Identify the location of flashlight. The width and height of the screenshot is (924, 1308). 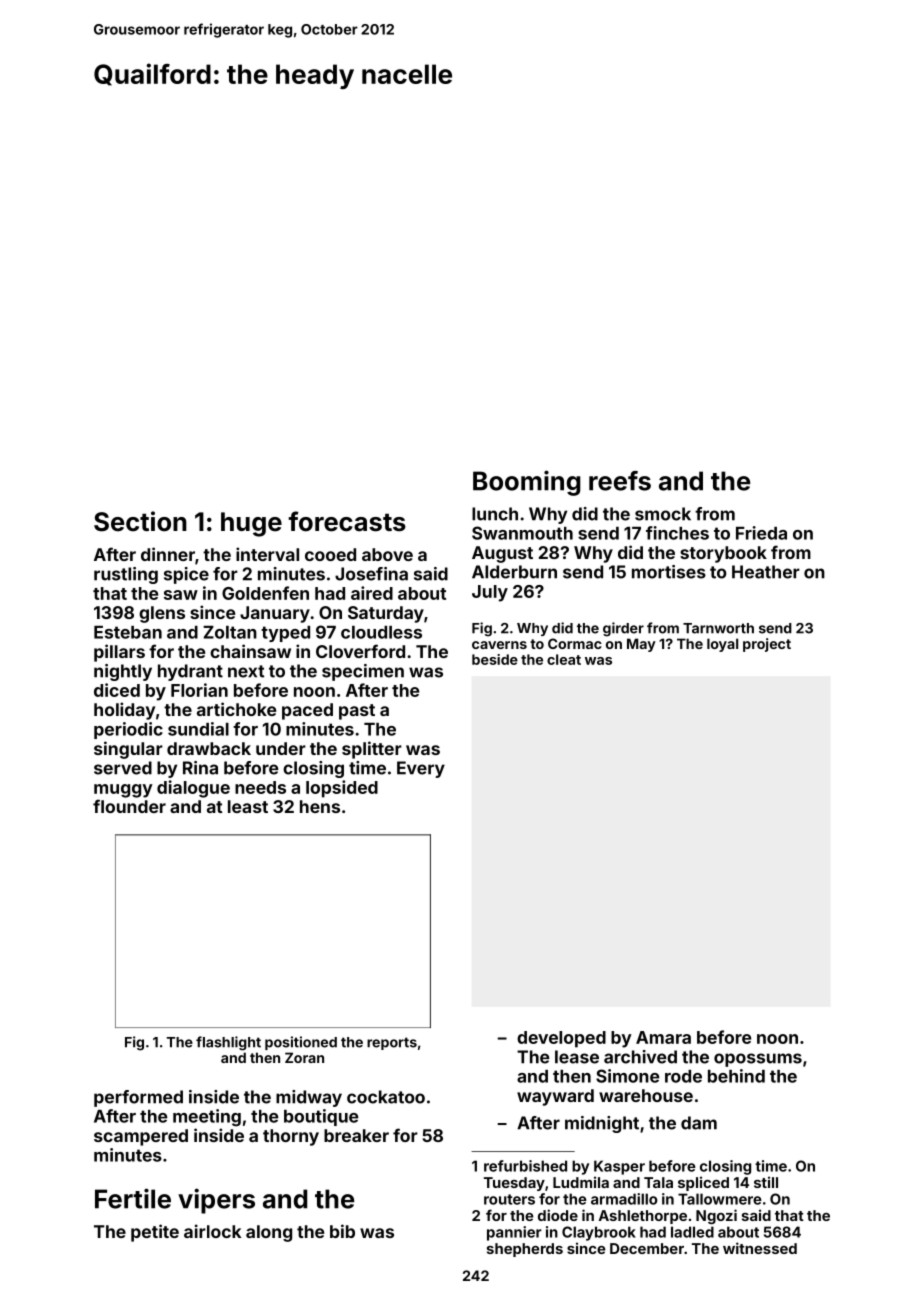
(228, 1043).
